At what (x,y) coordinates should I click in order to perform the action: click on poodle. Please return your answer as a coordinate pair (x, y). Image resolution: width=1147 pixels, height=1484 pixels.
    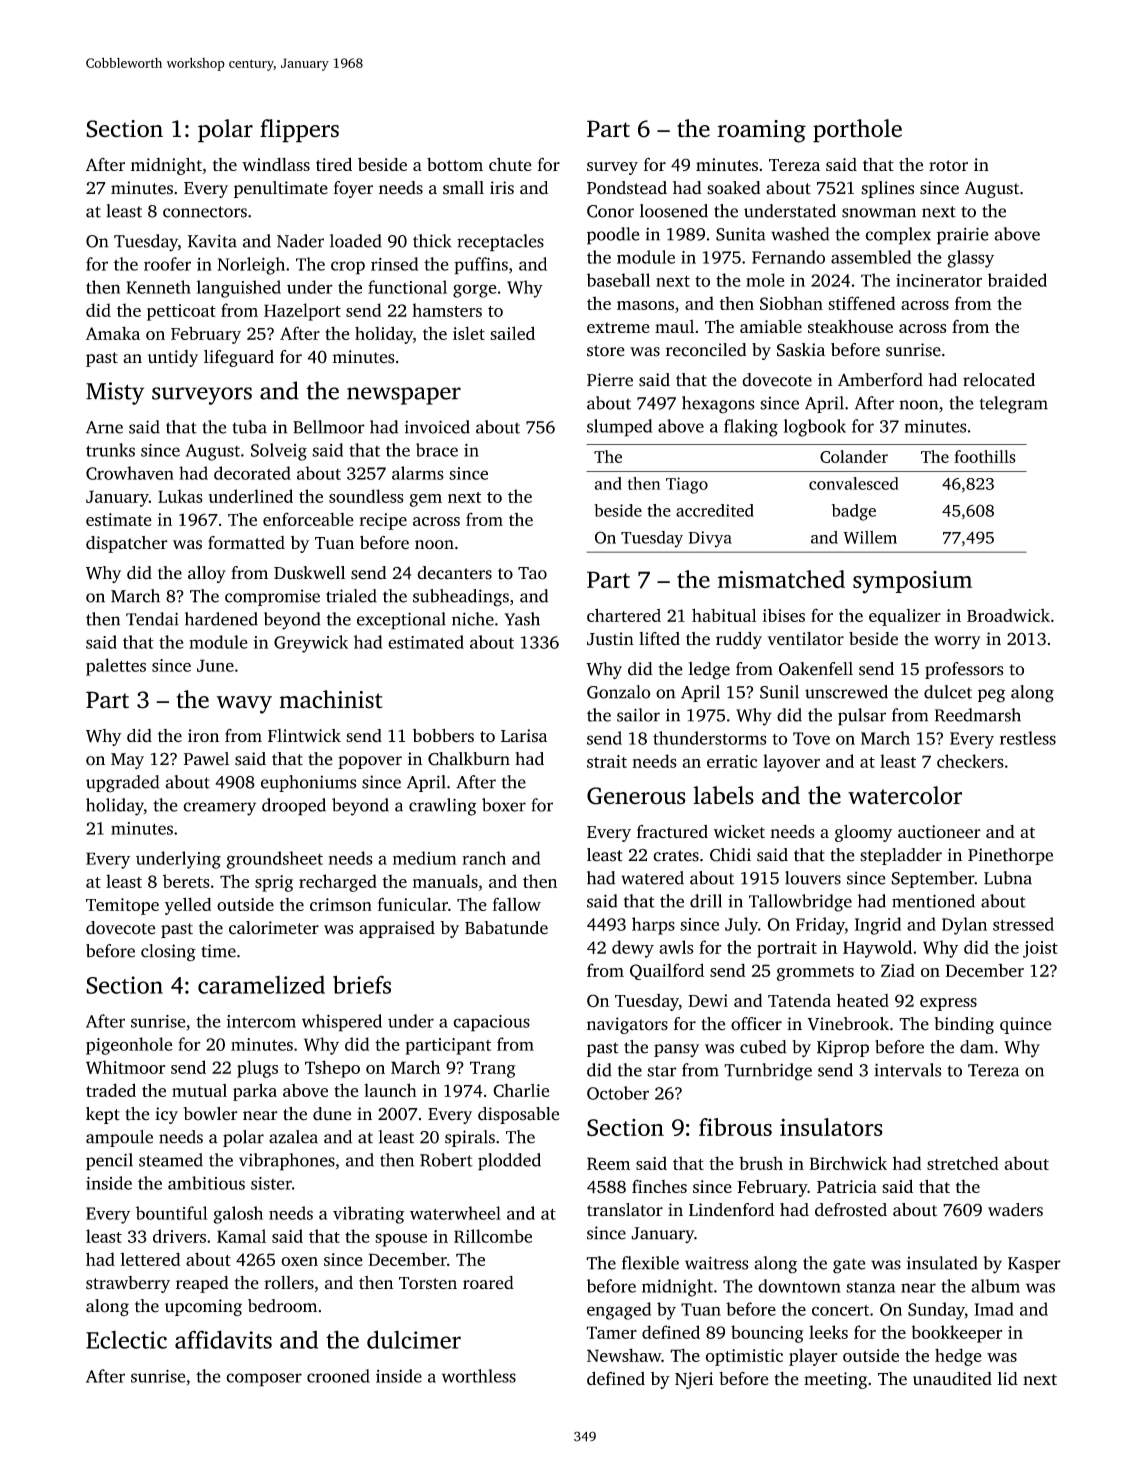
    Looking at the image, I should click on (613, 236).
